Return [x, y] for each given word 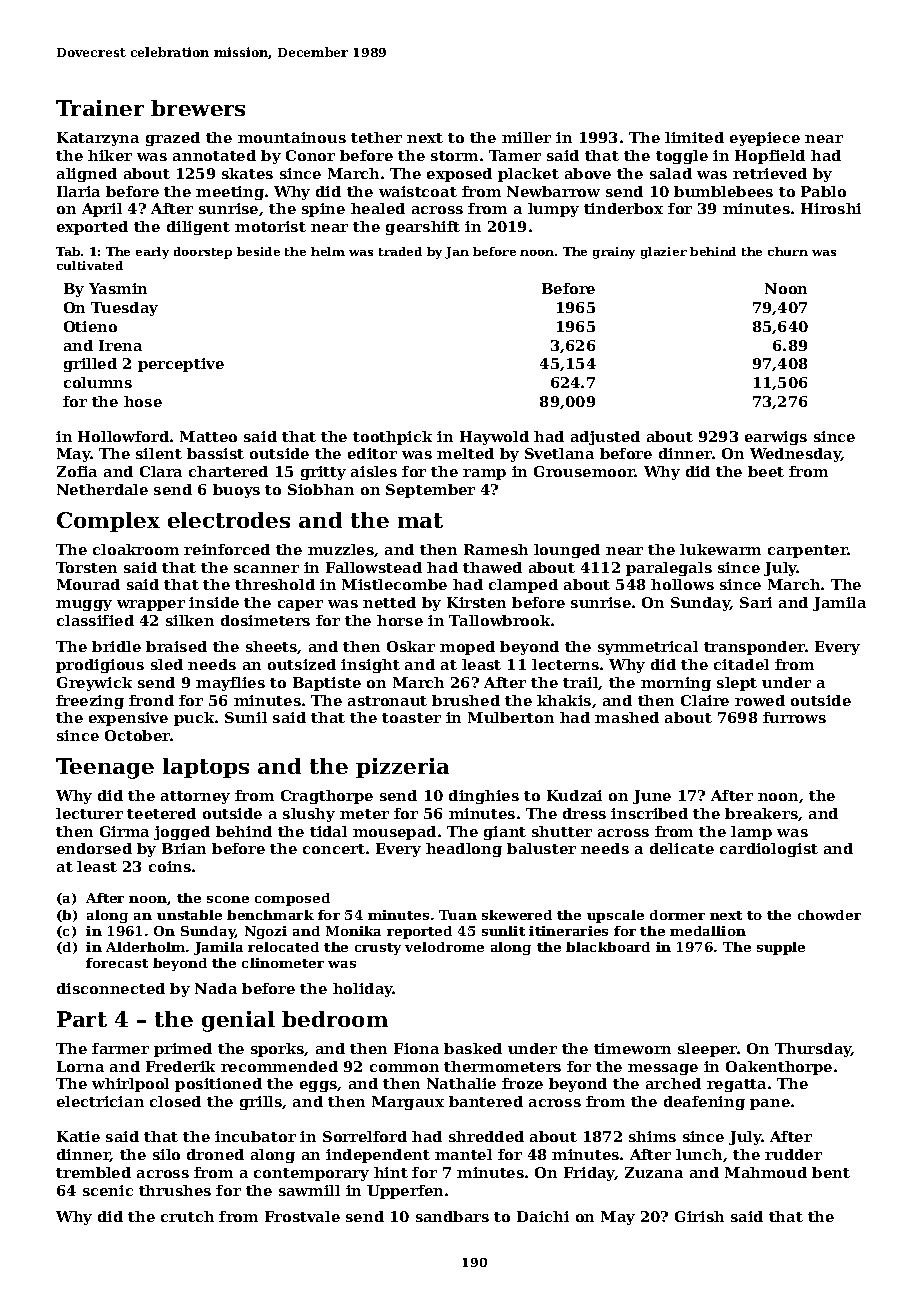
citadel [741, 664]
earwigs [776, 438]
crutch [187, 1216]
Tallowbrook [499, 620]
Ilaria [78, 191]
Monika [353, 931]
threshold [275, 584]
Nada [216, 988]
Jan [457, 253]
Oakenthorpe [779, 1068]
